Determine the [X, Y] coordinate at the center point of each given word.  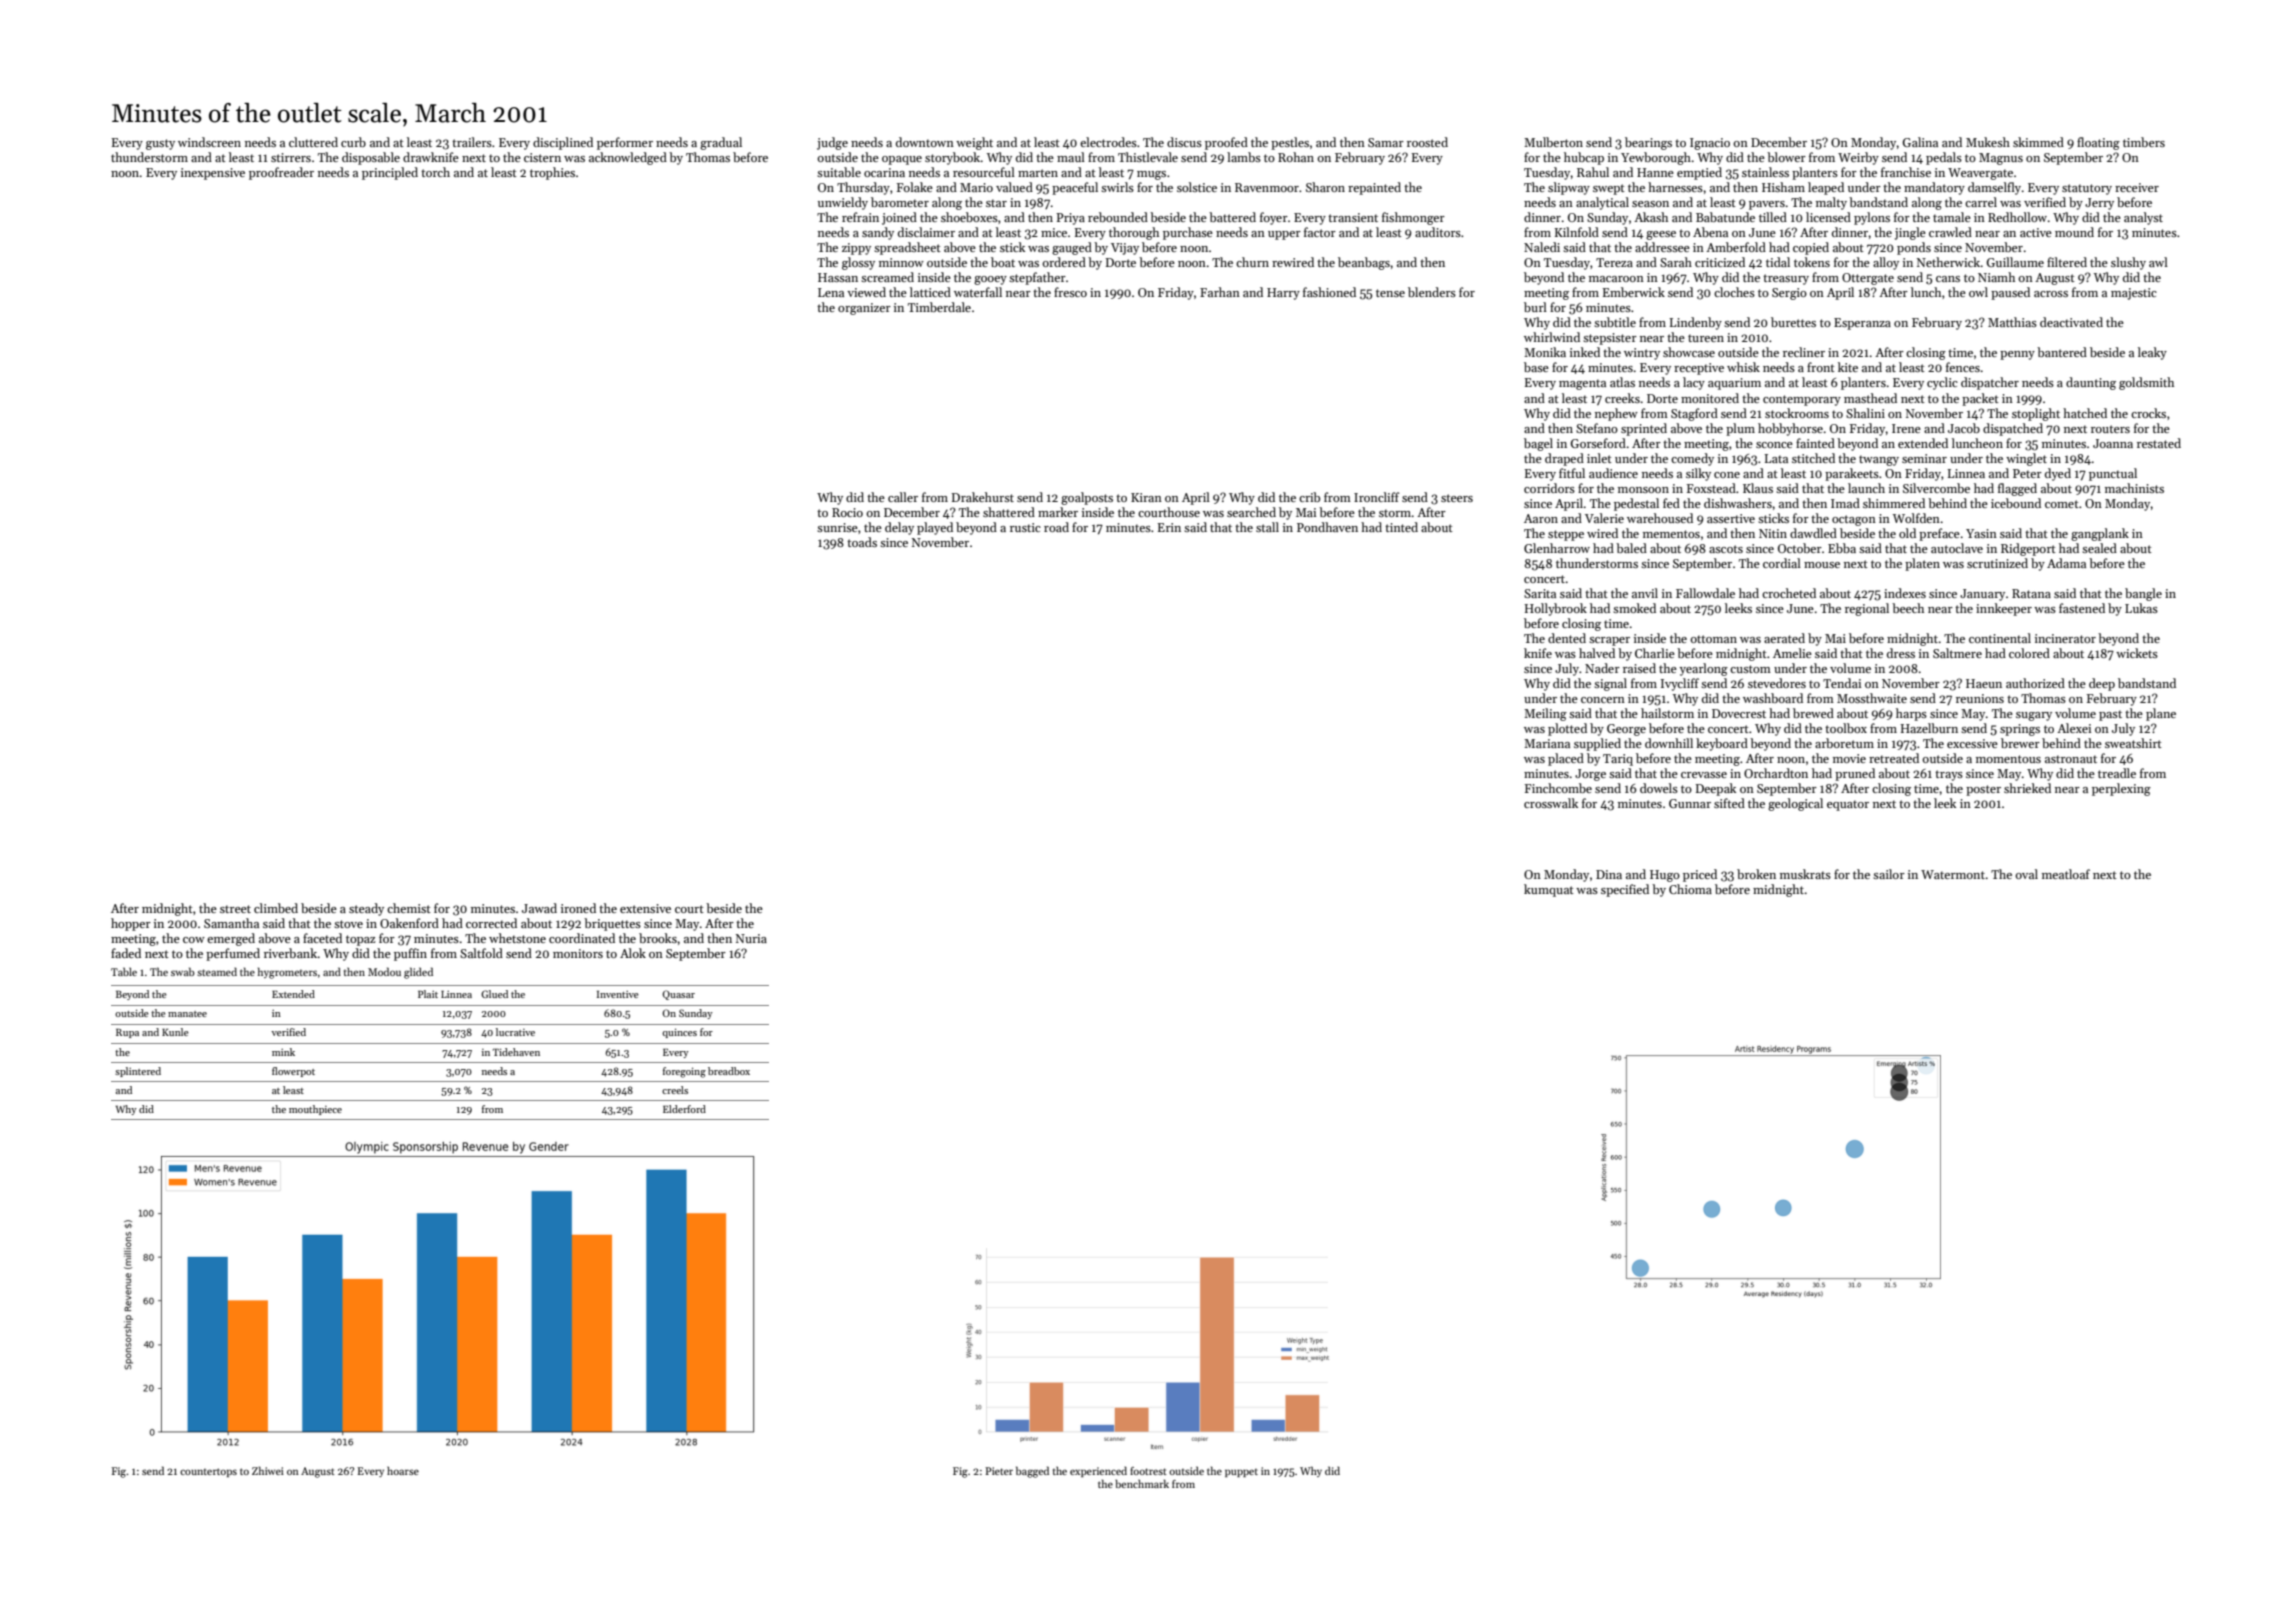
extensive [645, 908]
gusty [160, 144]
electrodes [1108, 142]
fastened [2082, 608]
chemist [409, 908]
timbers [2144, 142]
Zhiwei [268, 1470]
